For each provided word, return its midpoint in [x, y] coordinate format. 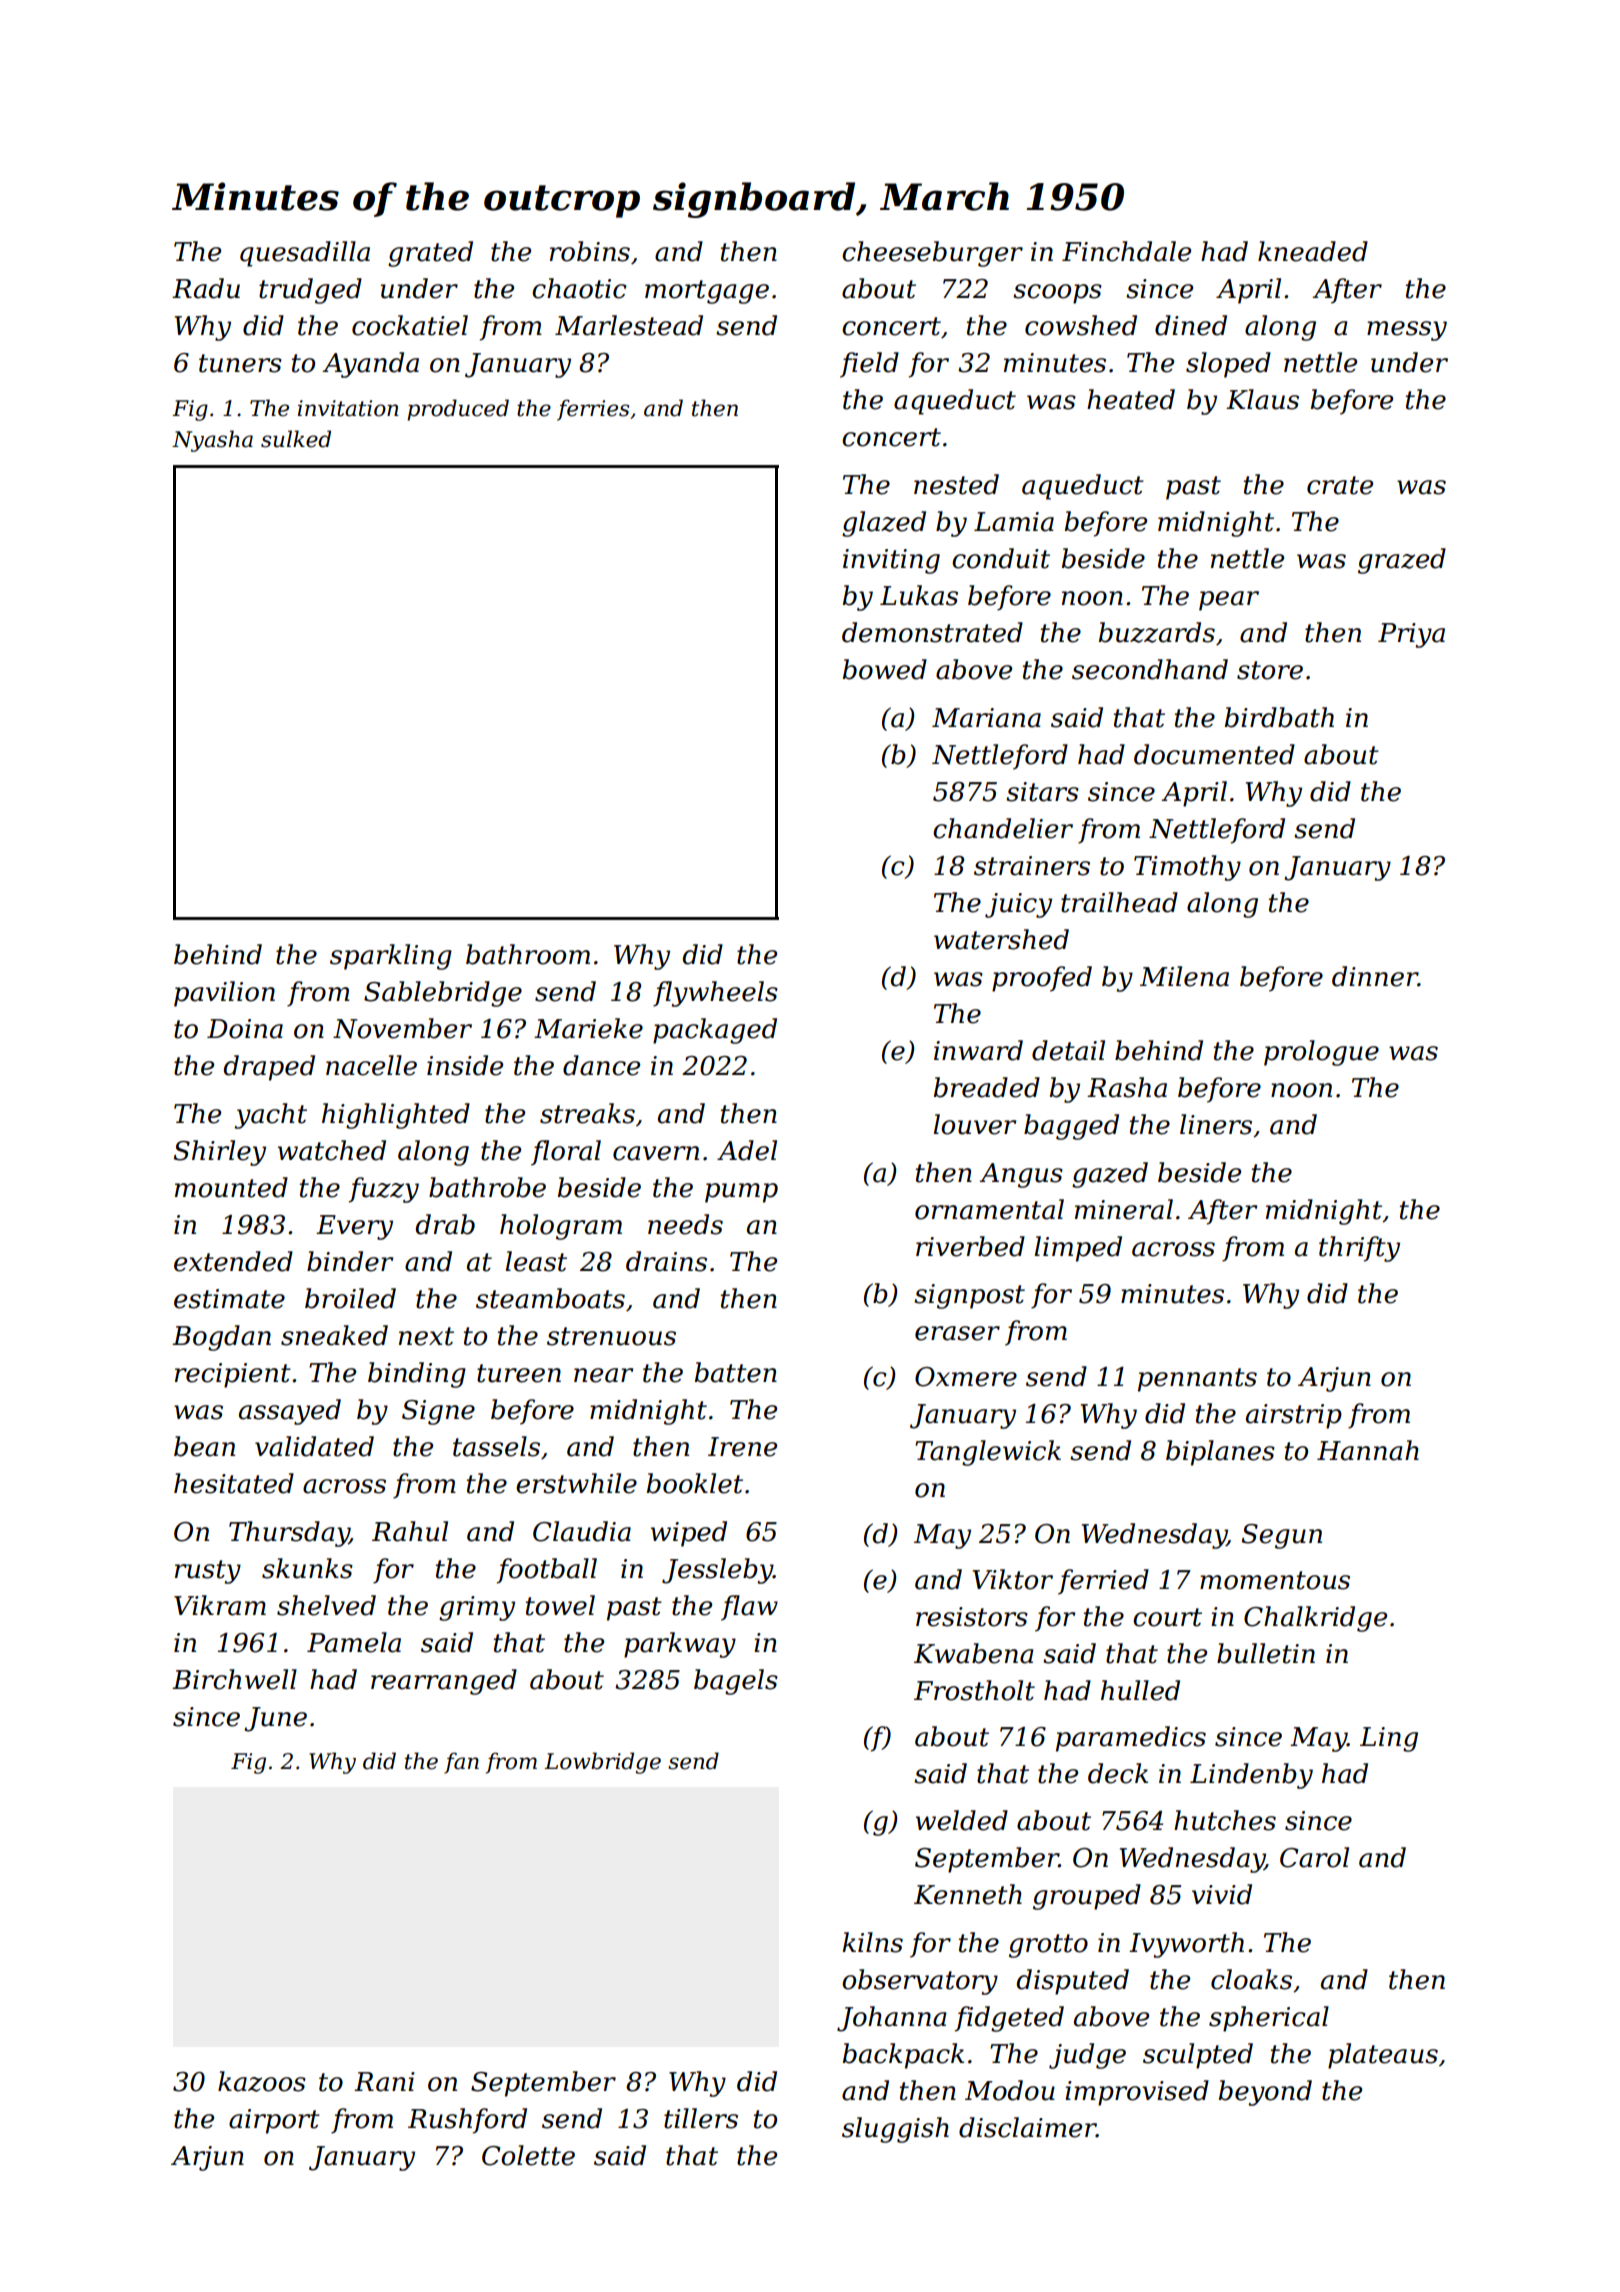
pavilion [224, 994]
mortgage [707, 292]
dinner [1375, 976]
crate [1340, 485]
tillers [701, 2118]
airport [274, 2121]
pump [741, 1193]
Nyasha [212, 441]
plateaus [1383, 2056]
